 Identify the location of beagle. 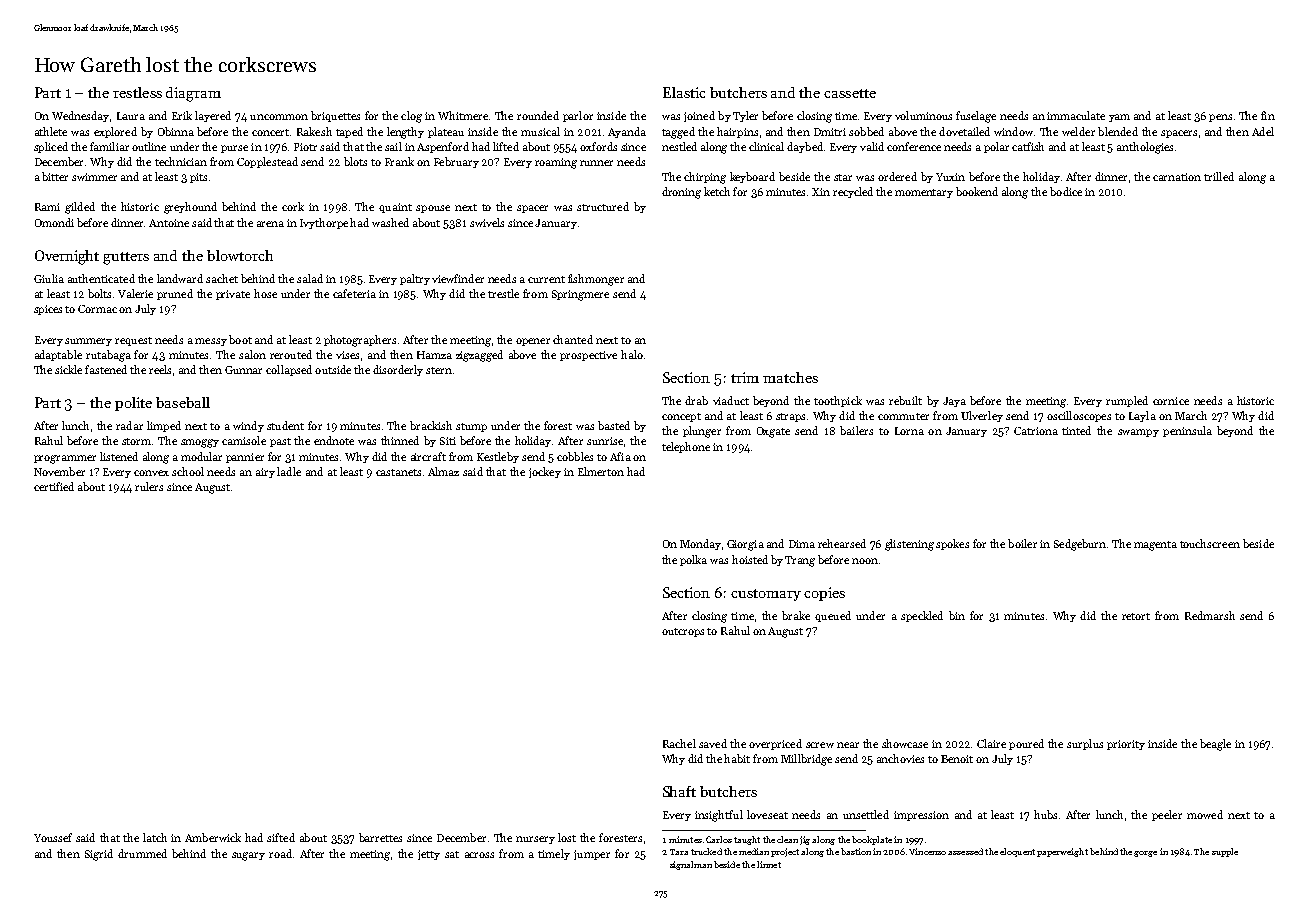
(1215, 745).
